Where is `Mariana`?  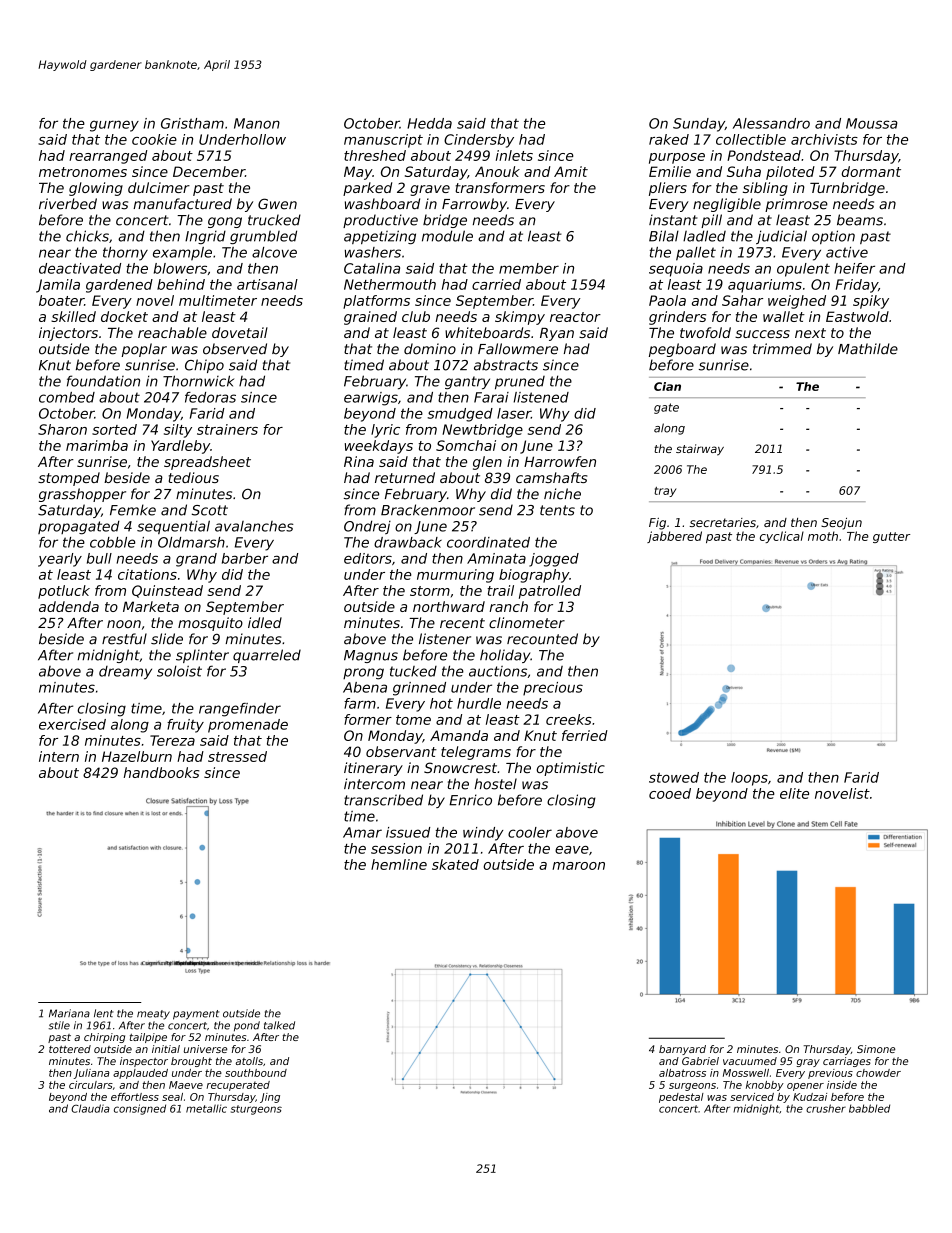
Mariana is located at coordinates (69, 1013).
